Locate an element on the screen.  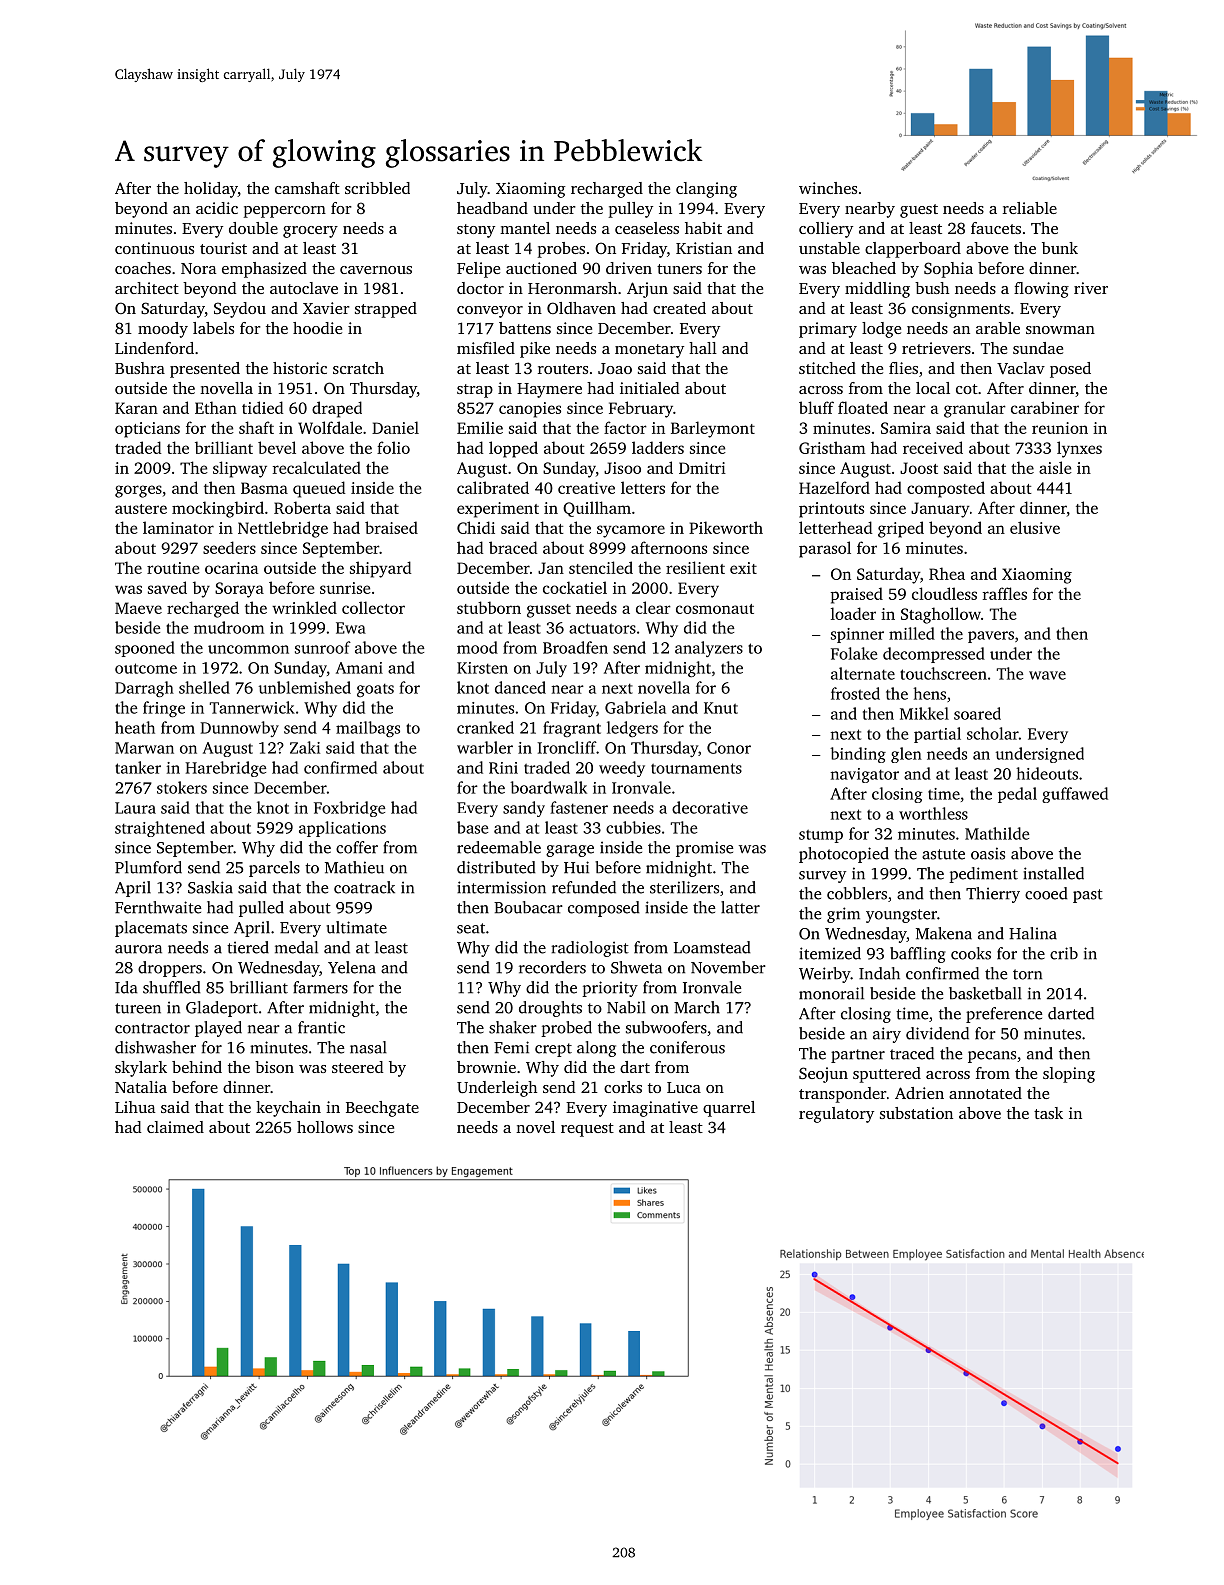
headband is located at coordinates (492, 208).
